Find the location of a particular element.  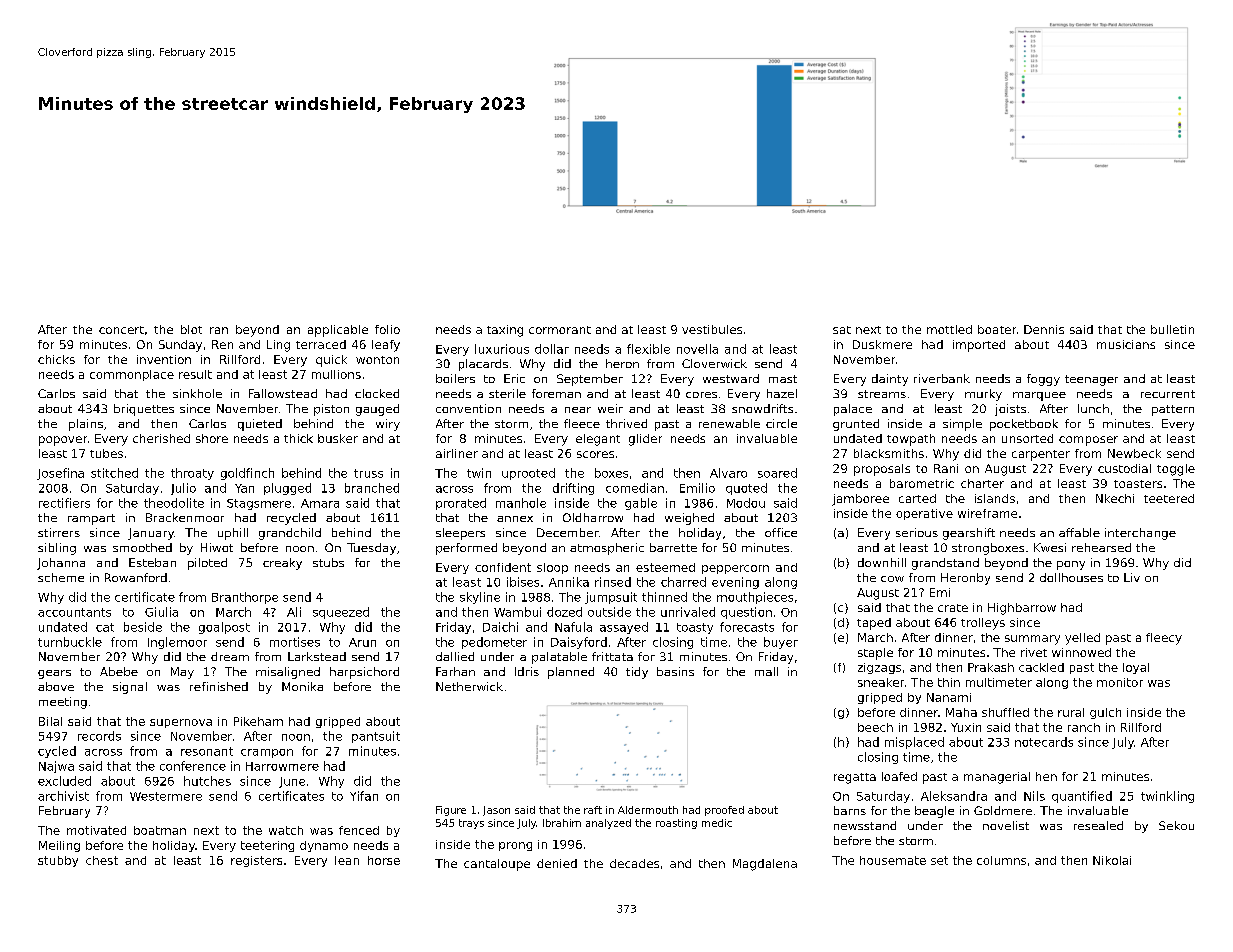

Idris is located at coordinates (527, 671).
